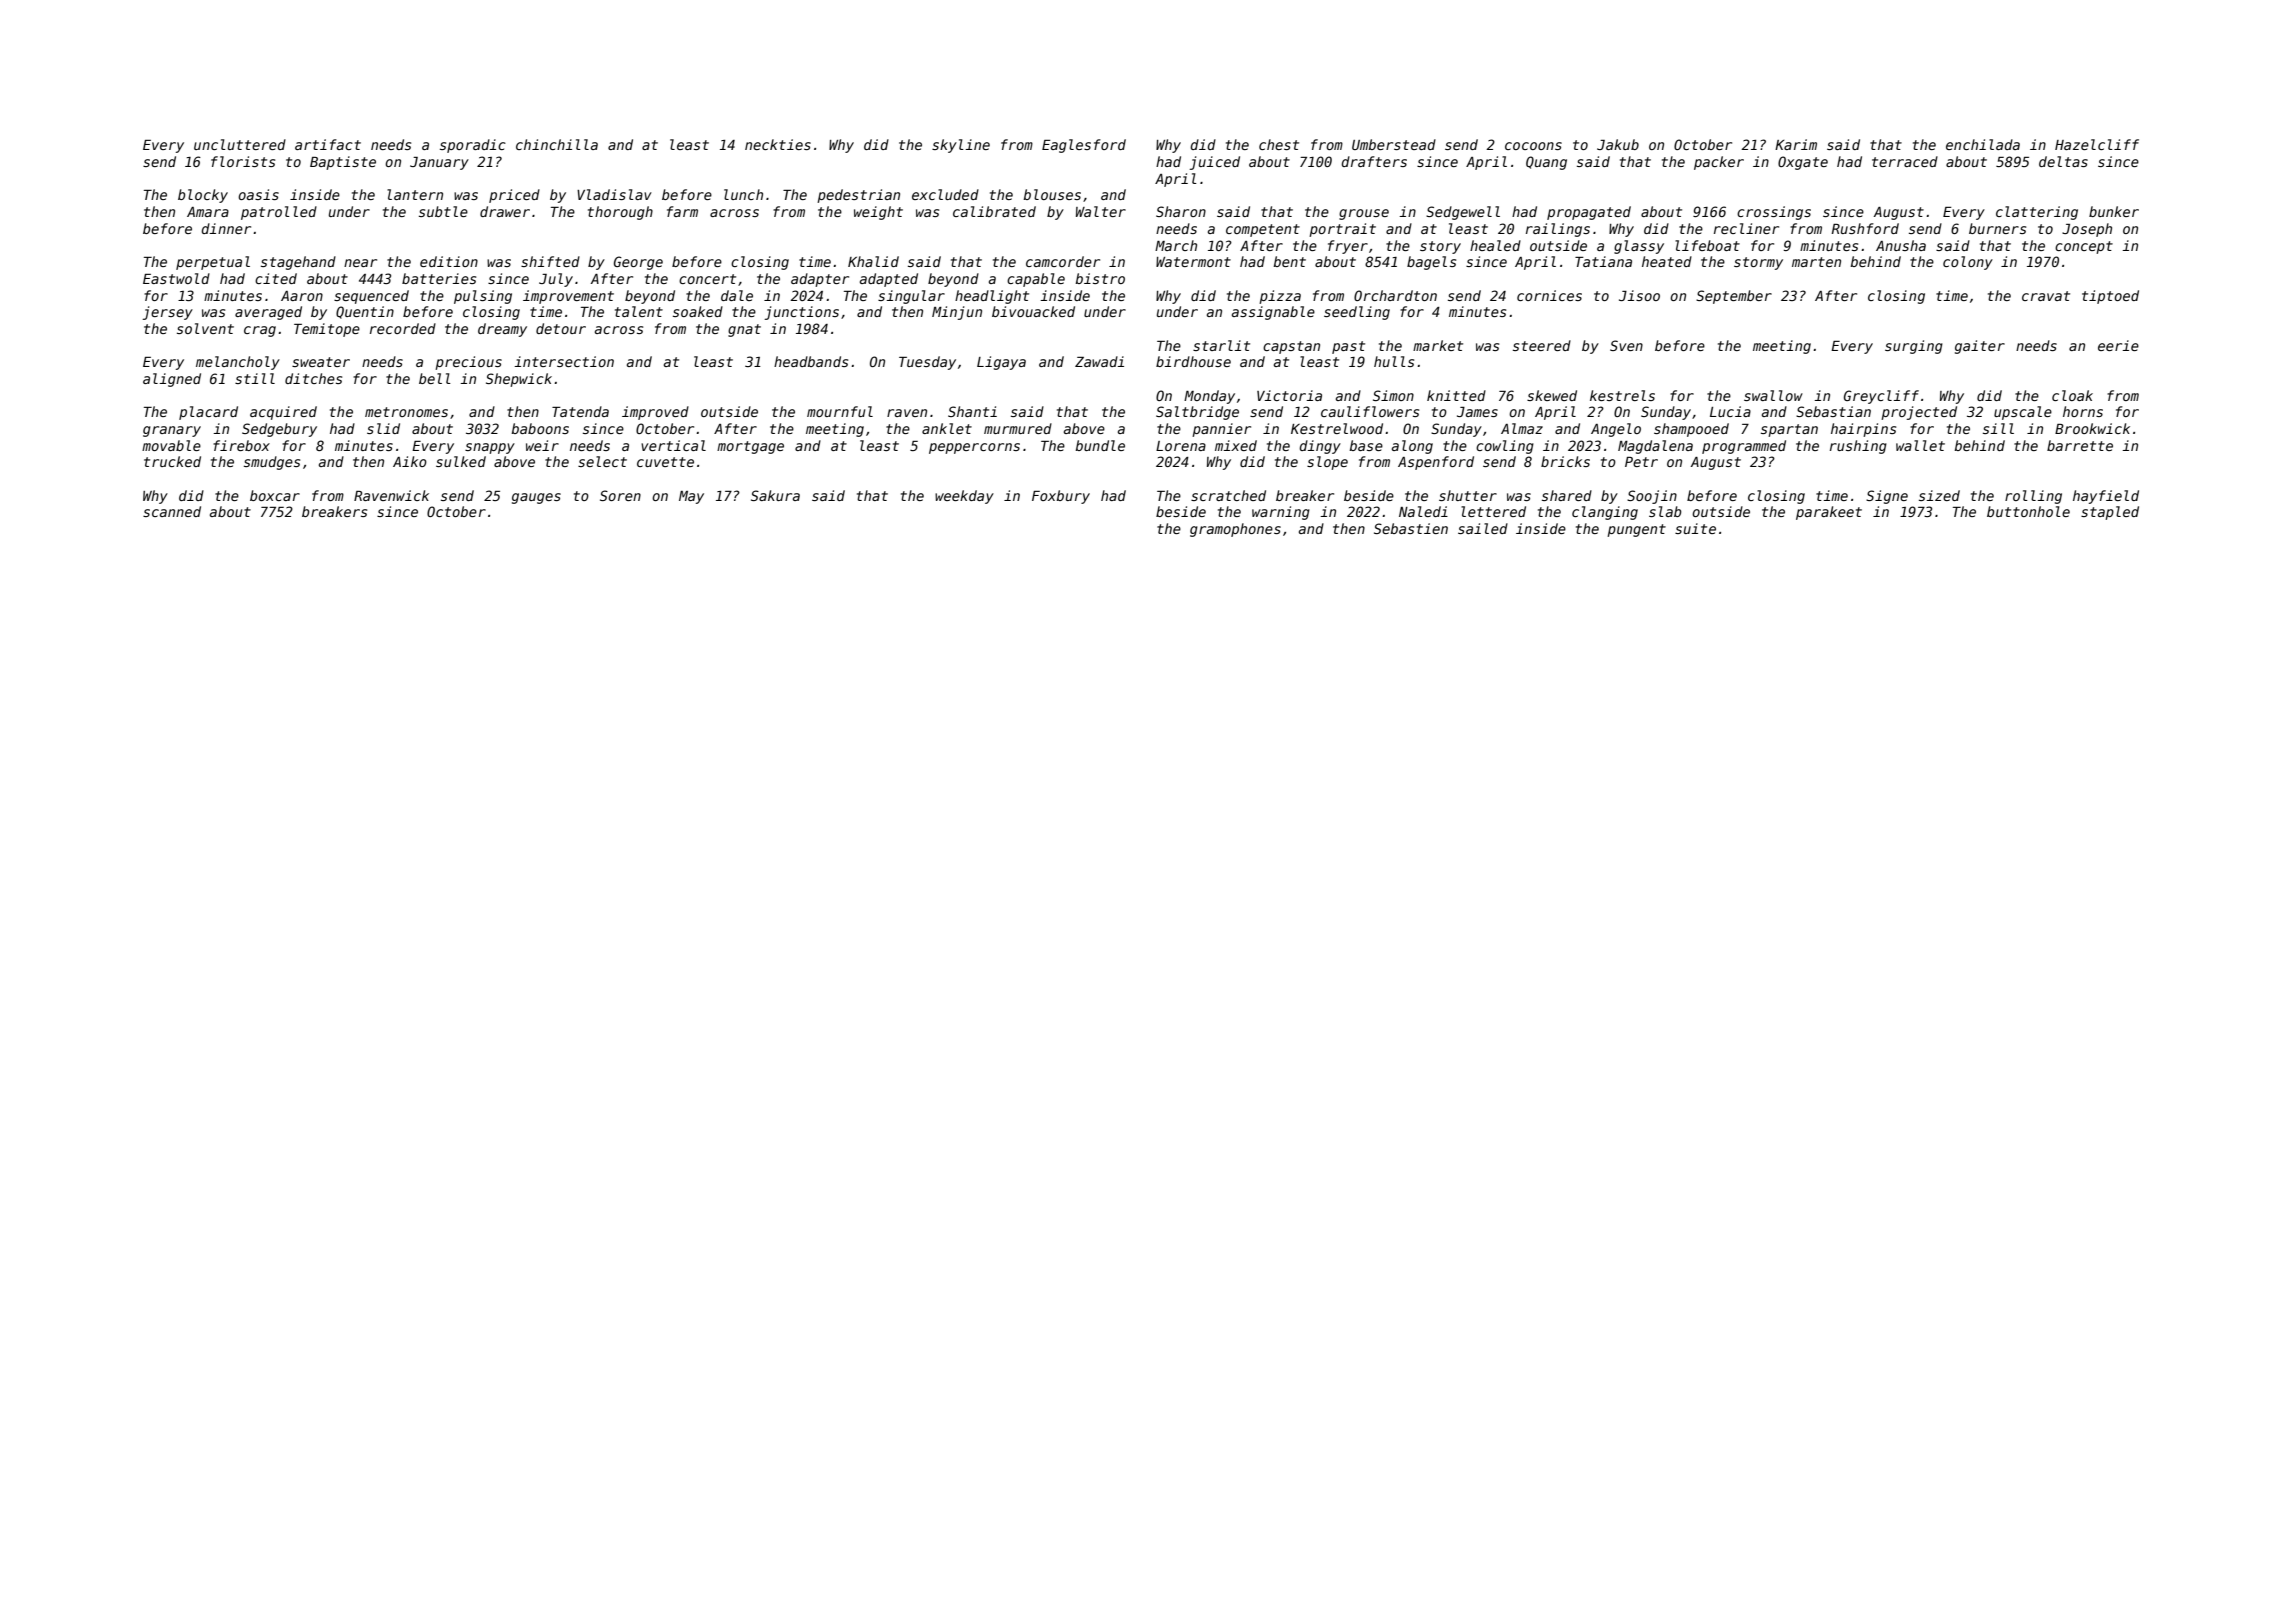 The width and height of the screenshot is (2282, 1614). What do you see at coordinates (1348, 347) in the screenshot?
I see `past` at bounding box center [1348, 347].
